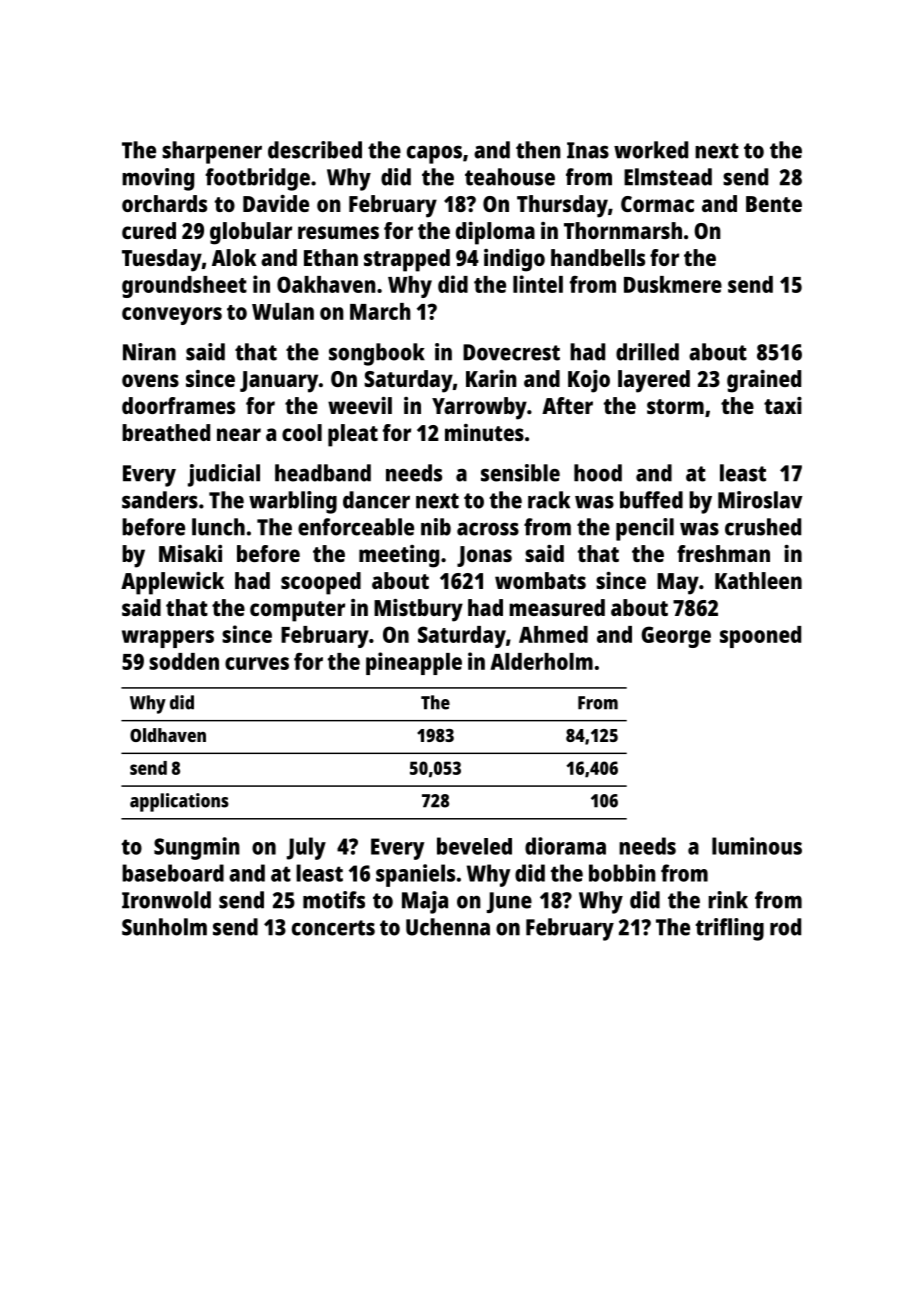  What do you see at coordinates (678, 584) in the screenshot?
I see `May` at bounding box center [678, 584].
